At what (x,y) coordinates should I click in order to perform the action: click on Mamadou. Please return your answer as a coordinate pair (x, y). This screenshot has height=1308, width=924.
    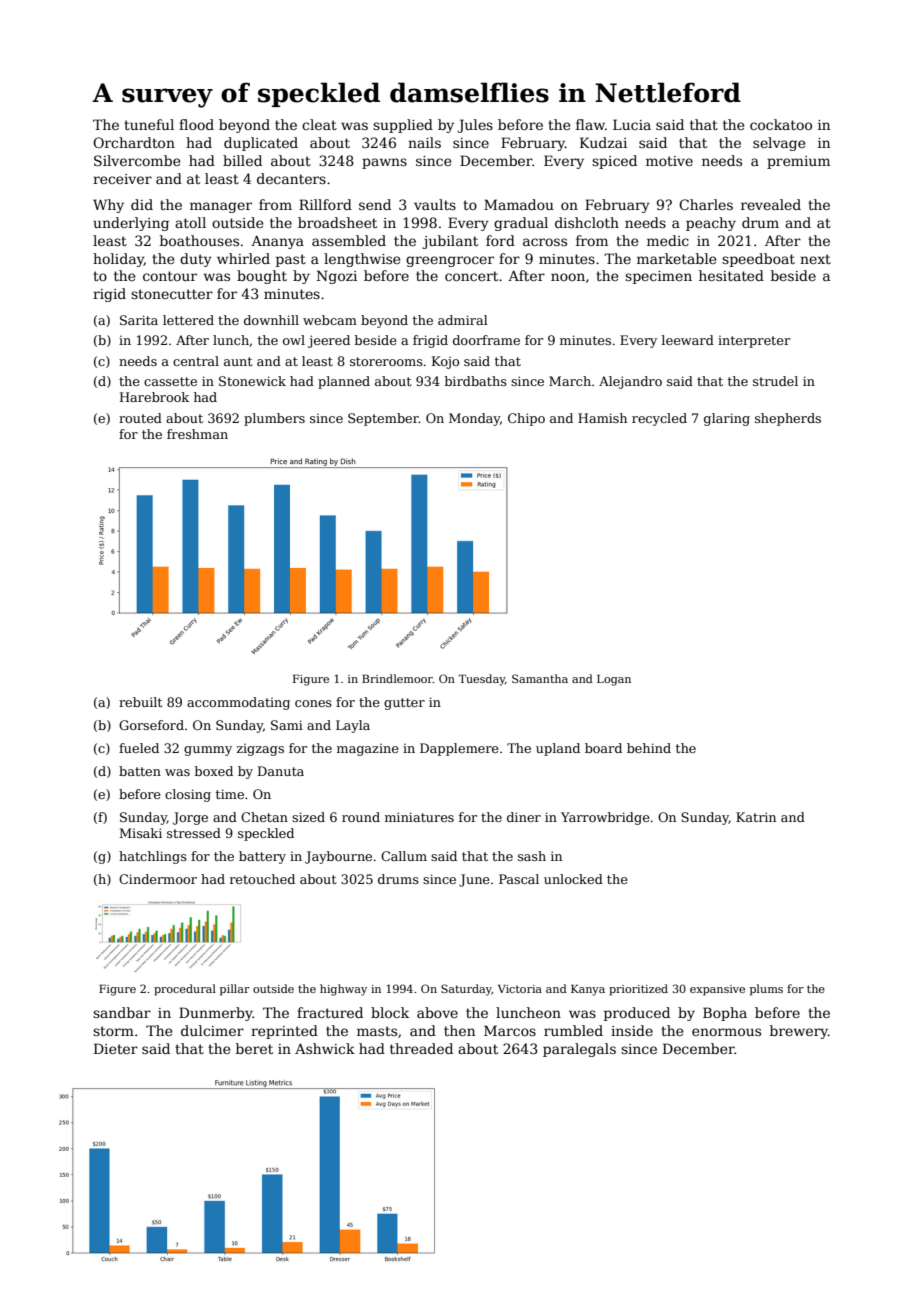
    Looking at the image, I should click on (519, 204).
